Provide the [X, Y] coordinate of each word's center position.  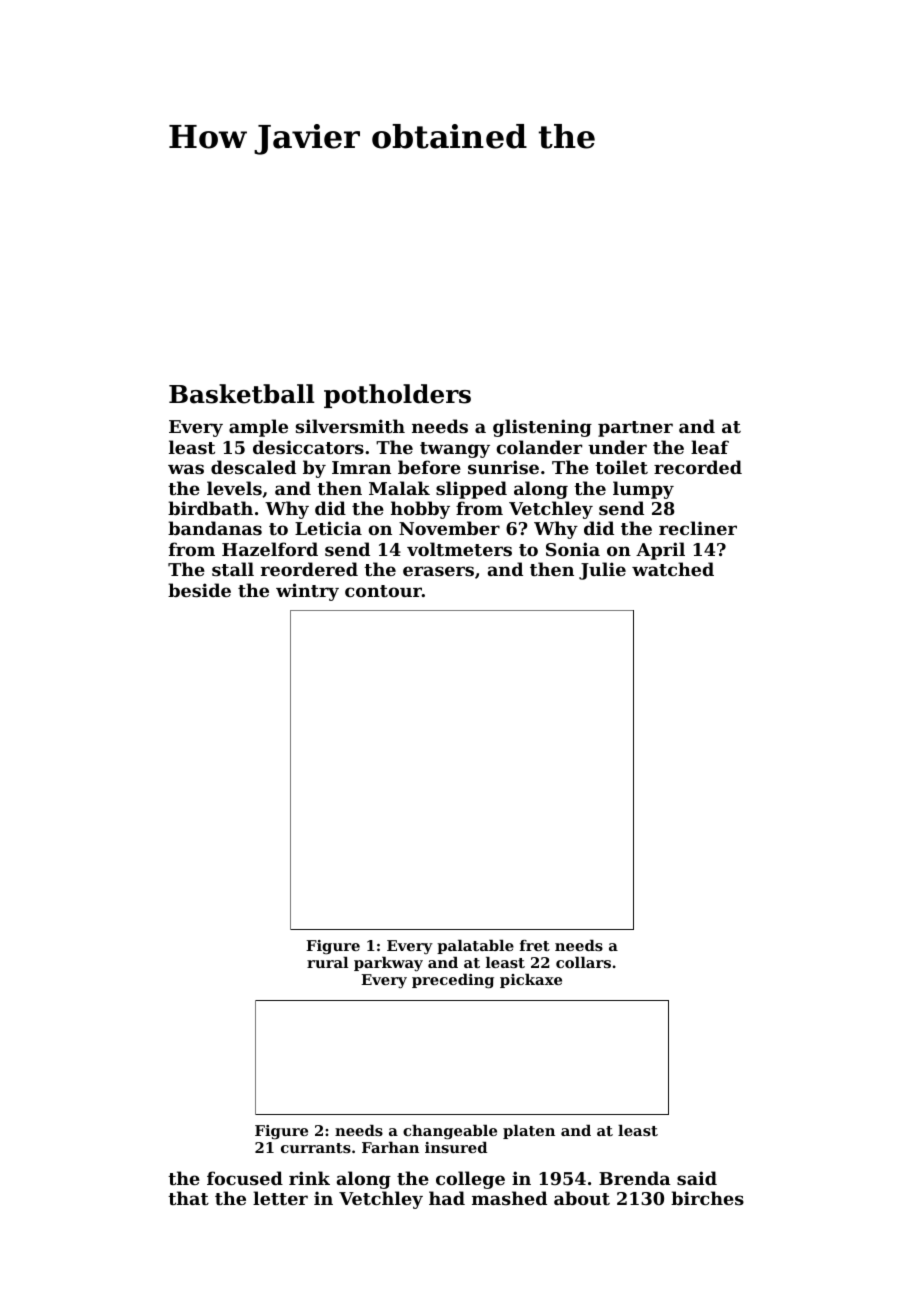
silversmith [350, 426]
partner [635, 429]
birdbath [210, 508]
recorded [698, 467]
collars [583, 962]
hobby [420, 510]
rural [327, 962]
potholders [397, 396]
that [188, 1198]
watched [673, 569]
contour [383, 591]
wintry [307, 592]
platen [529, 1132]
